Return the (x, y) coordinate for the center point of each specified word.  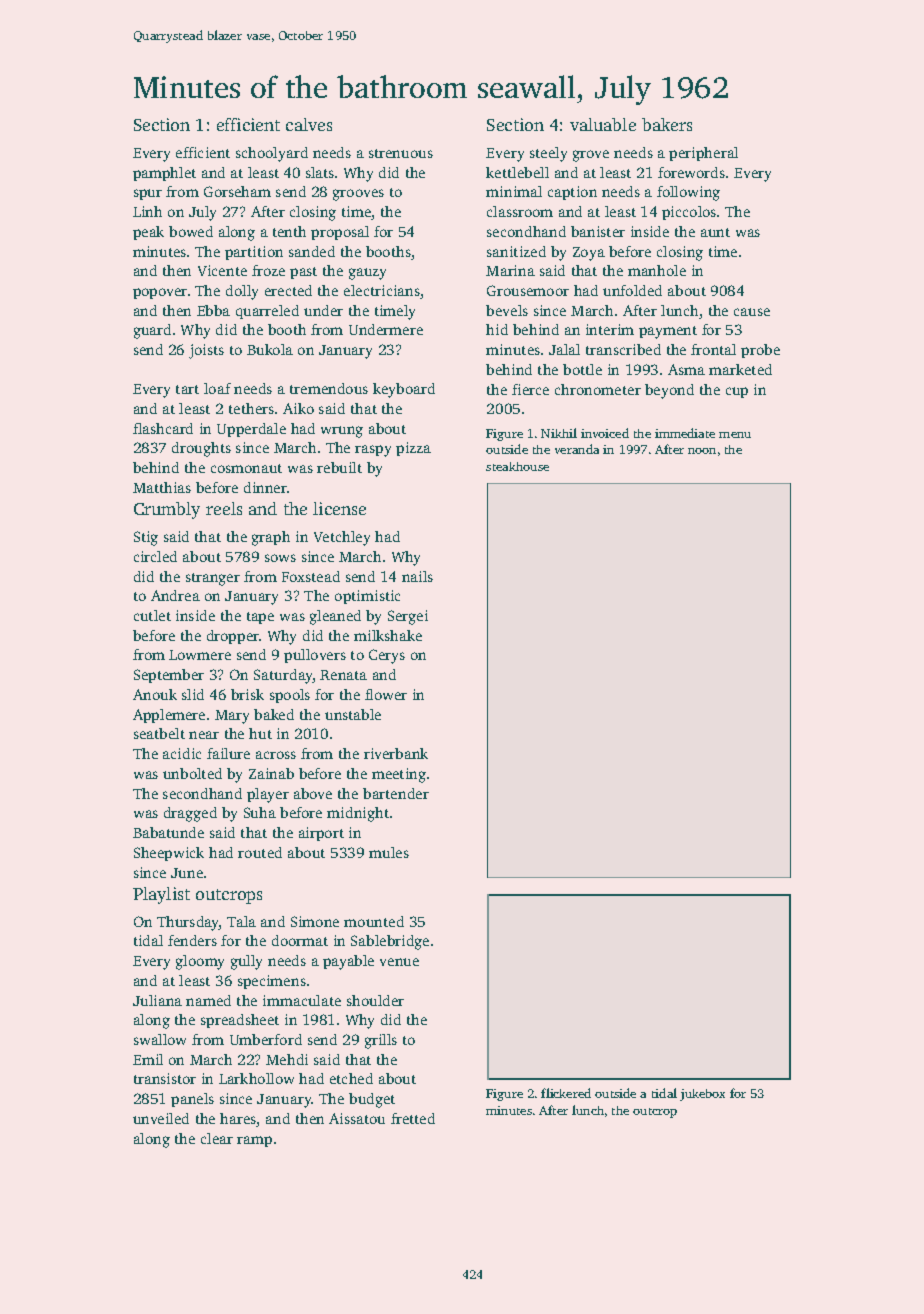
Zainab (271, 773)
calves (309, 124)
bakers (667, 124)
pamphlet (164, 174)
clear (217, 1138)
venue (399, 962)
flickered (566, 1093)
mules (389, 852)
